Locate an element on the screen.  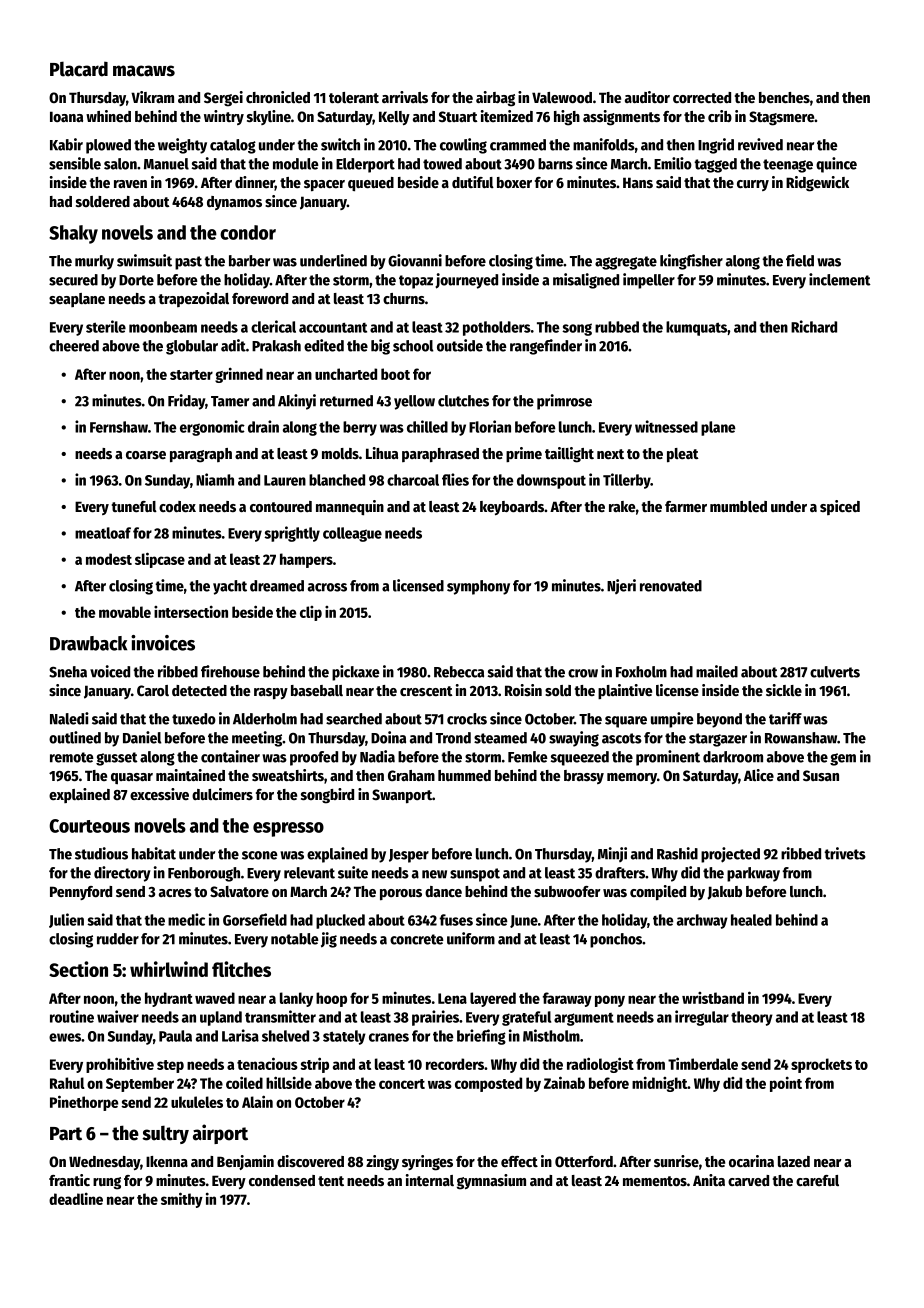
misaligned is located at coordinates (586, 281).
